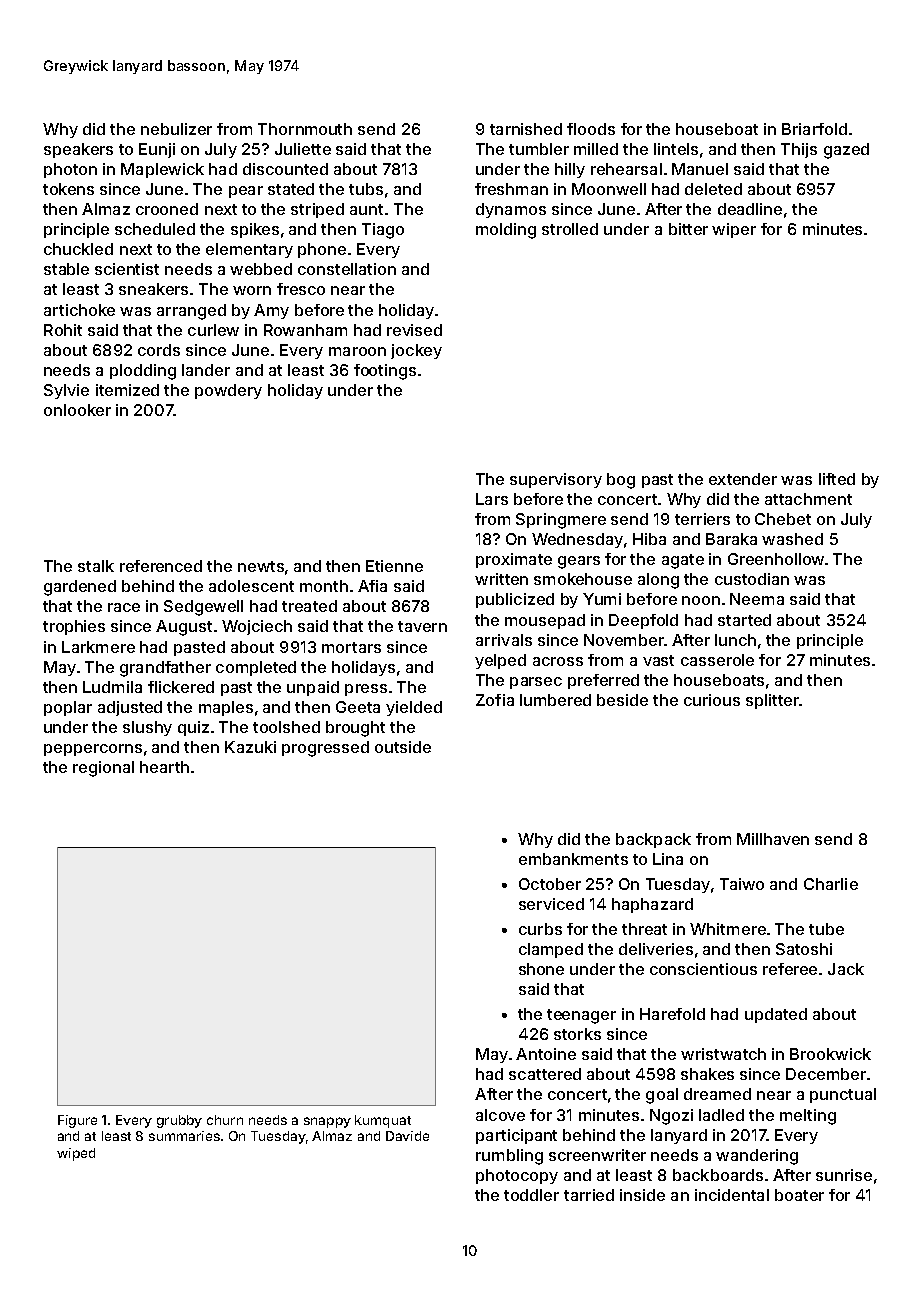 The image size is (924, 1308). I want to click on Etienne, so click(394, 566).
